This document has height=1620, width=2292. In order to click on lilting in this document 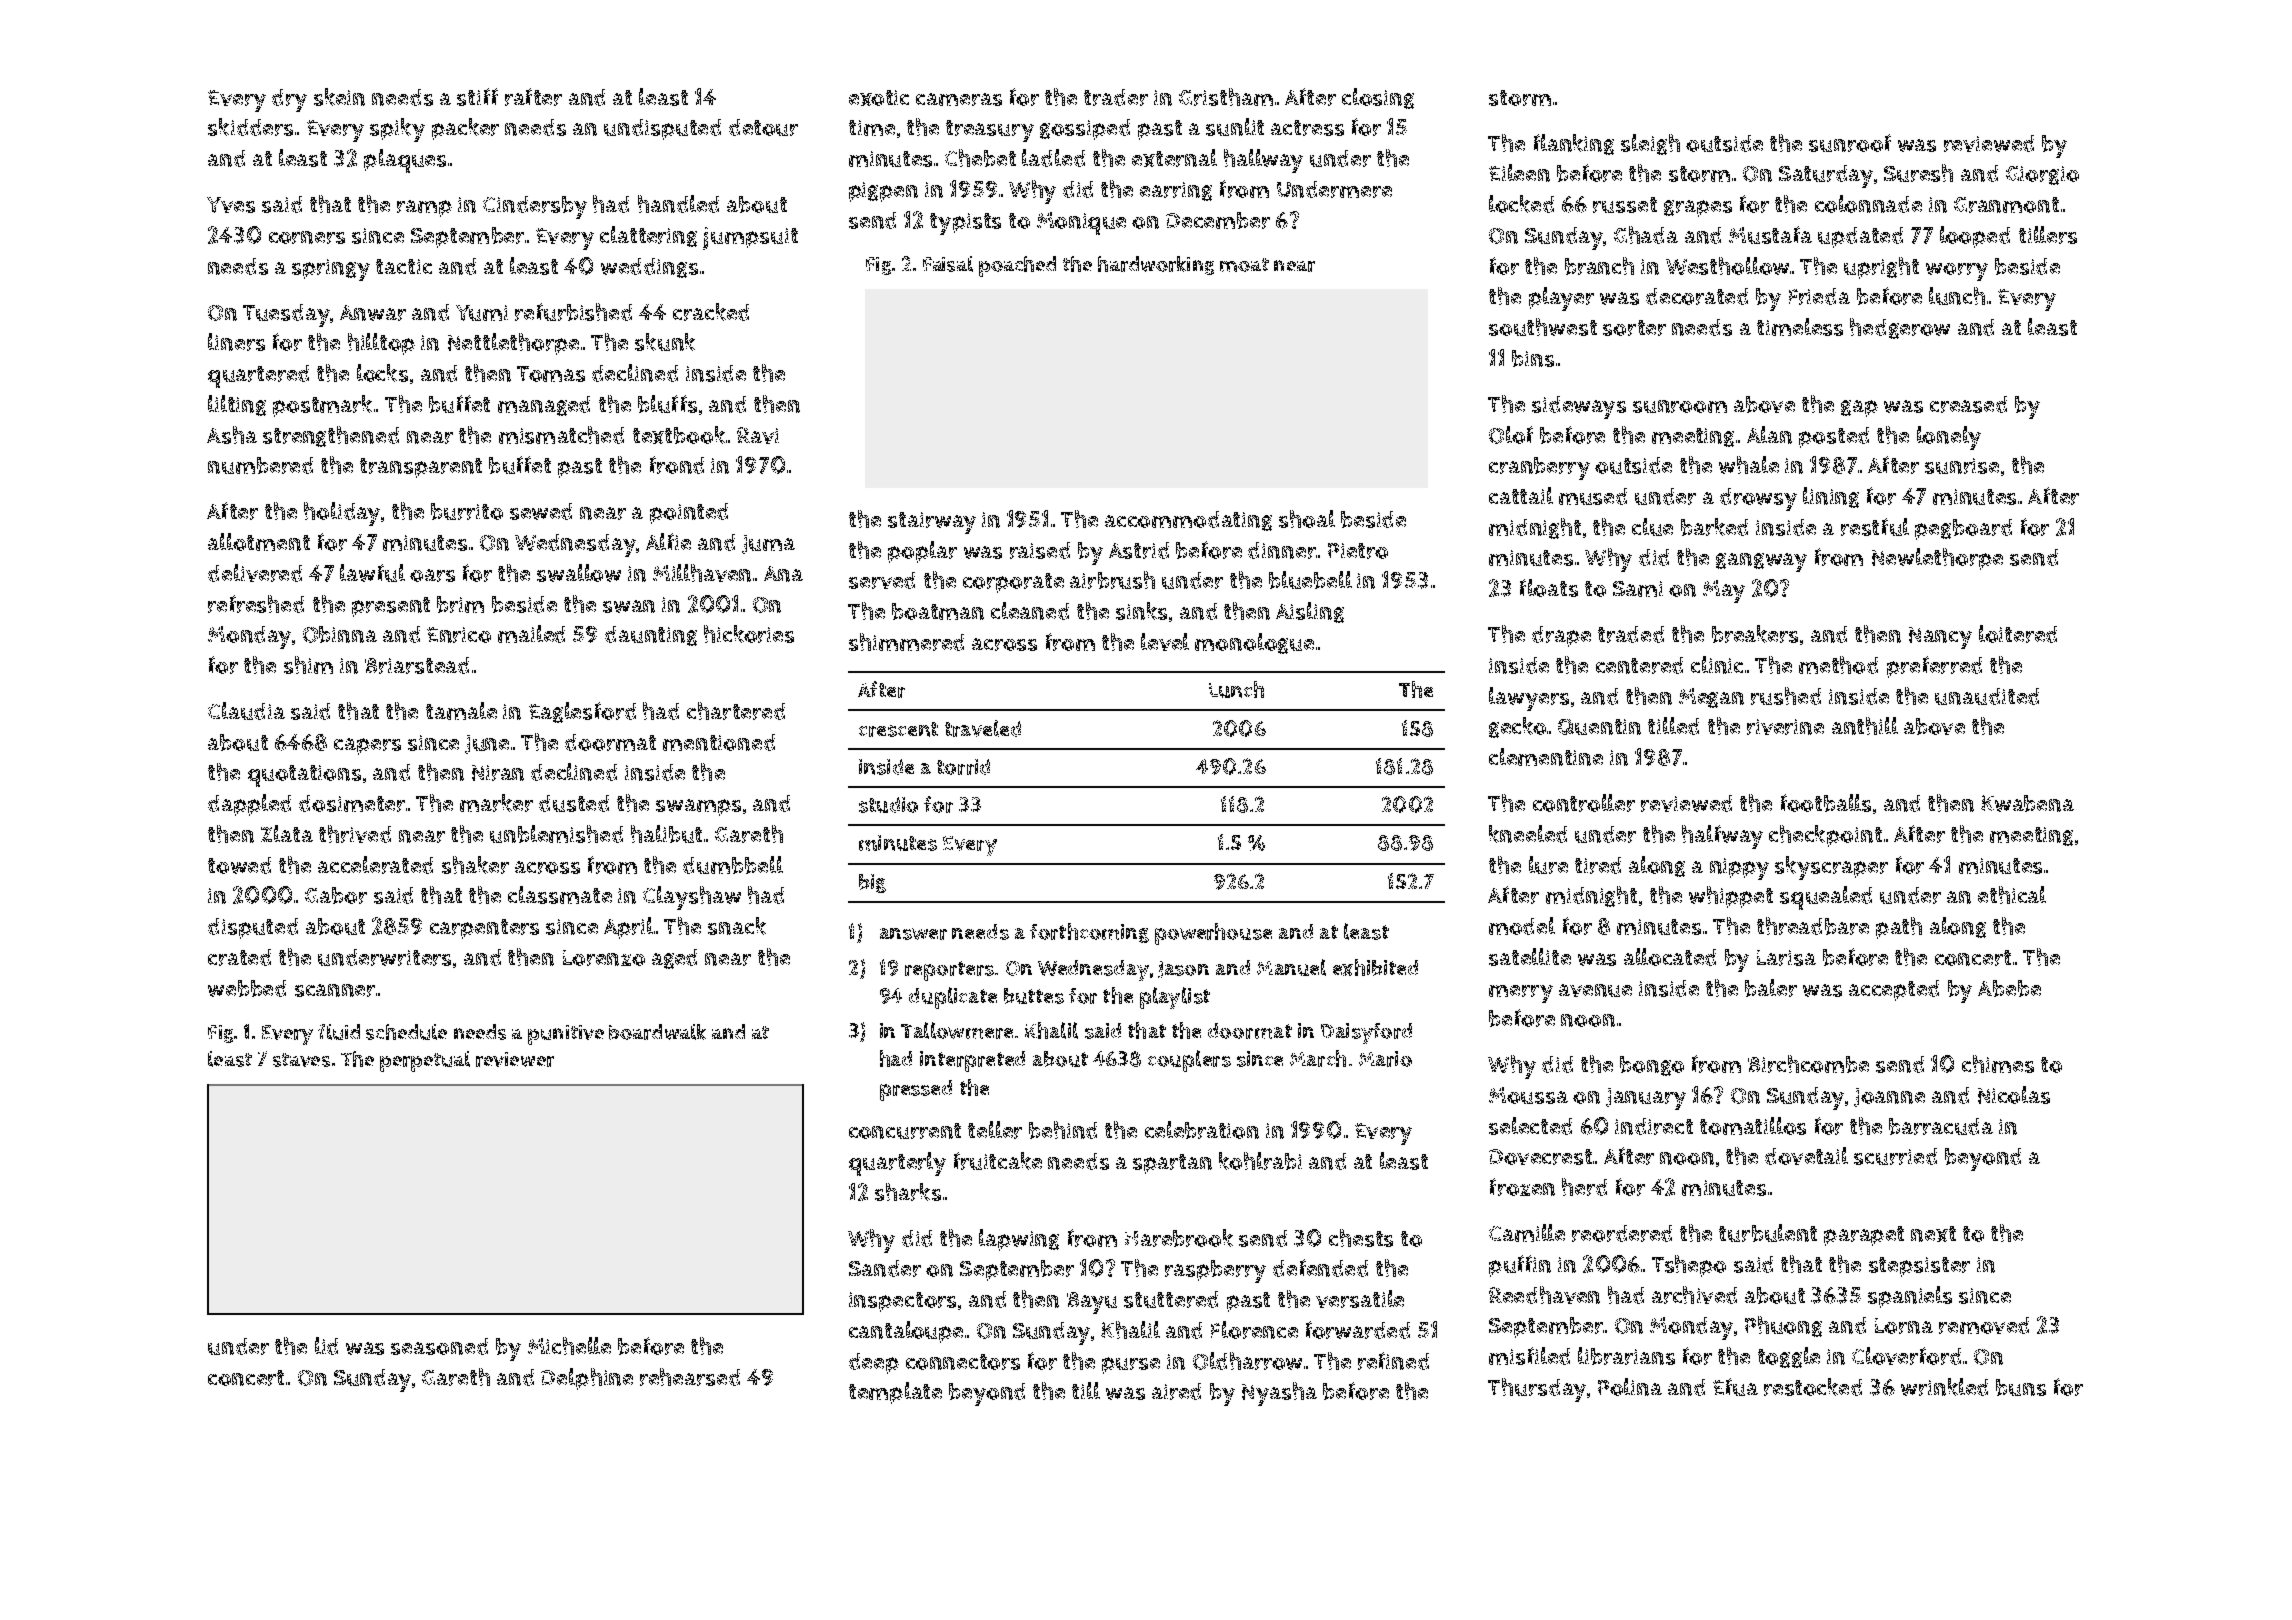, I will do `click(237, 405)`.
